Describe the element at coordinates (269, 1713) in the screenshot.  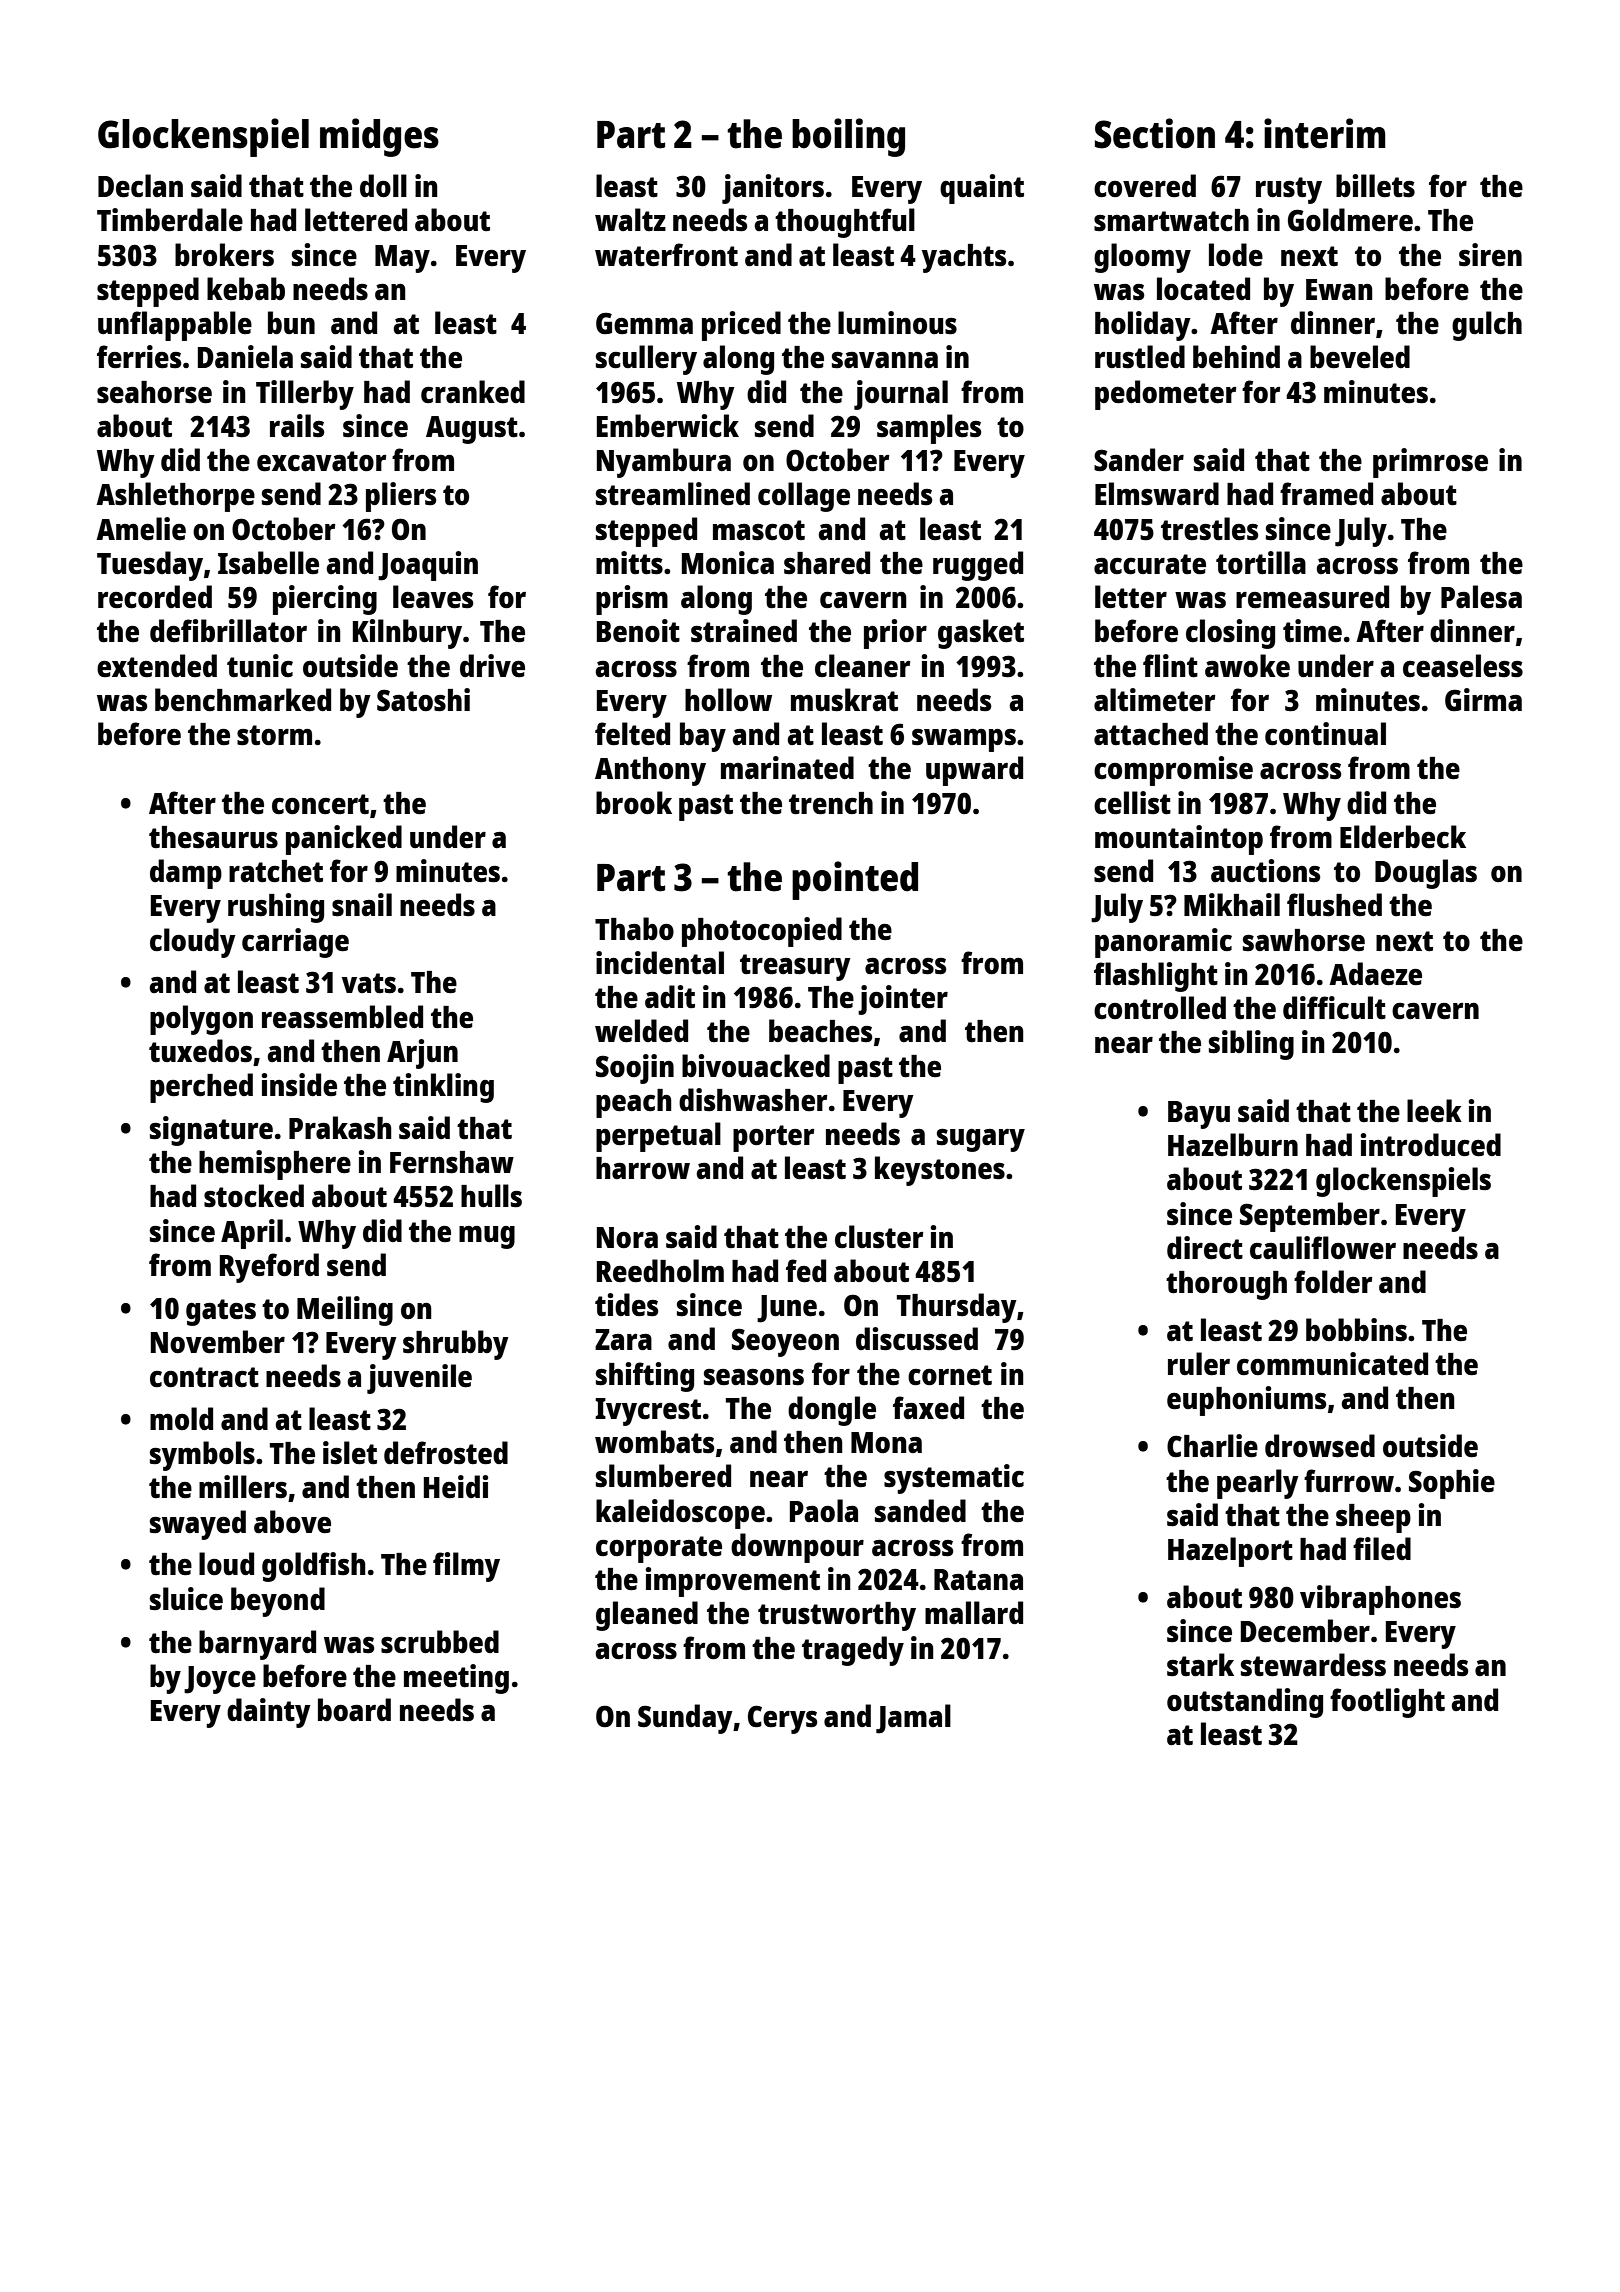
I see `dainty` at that location.
